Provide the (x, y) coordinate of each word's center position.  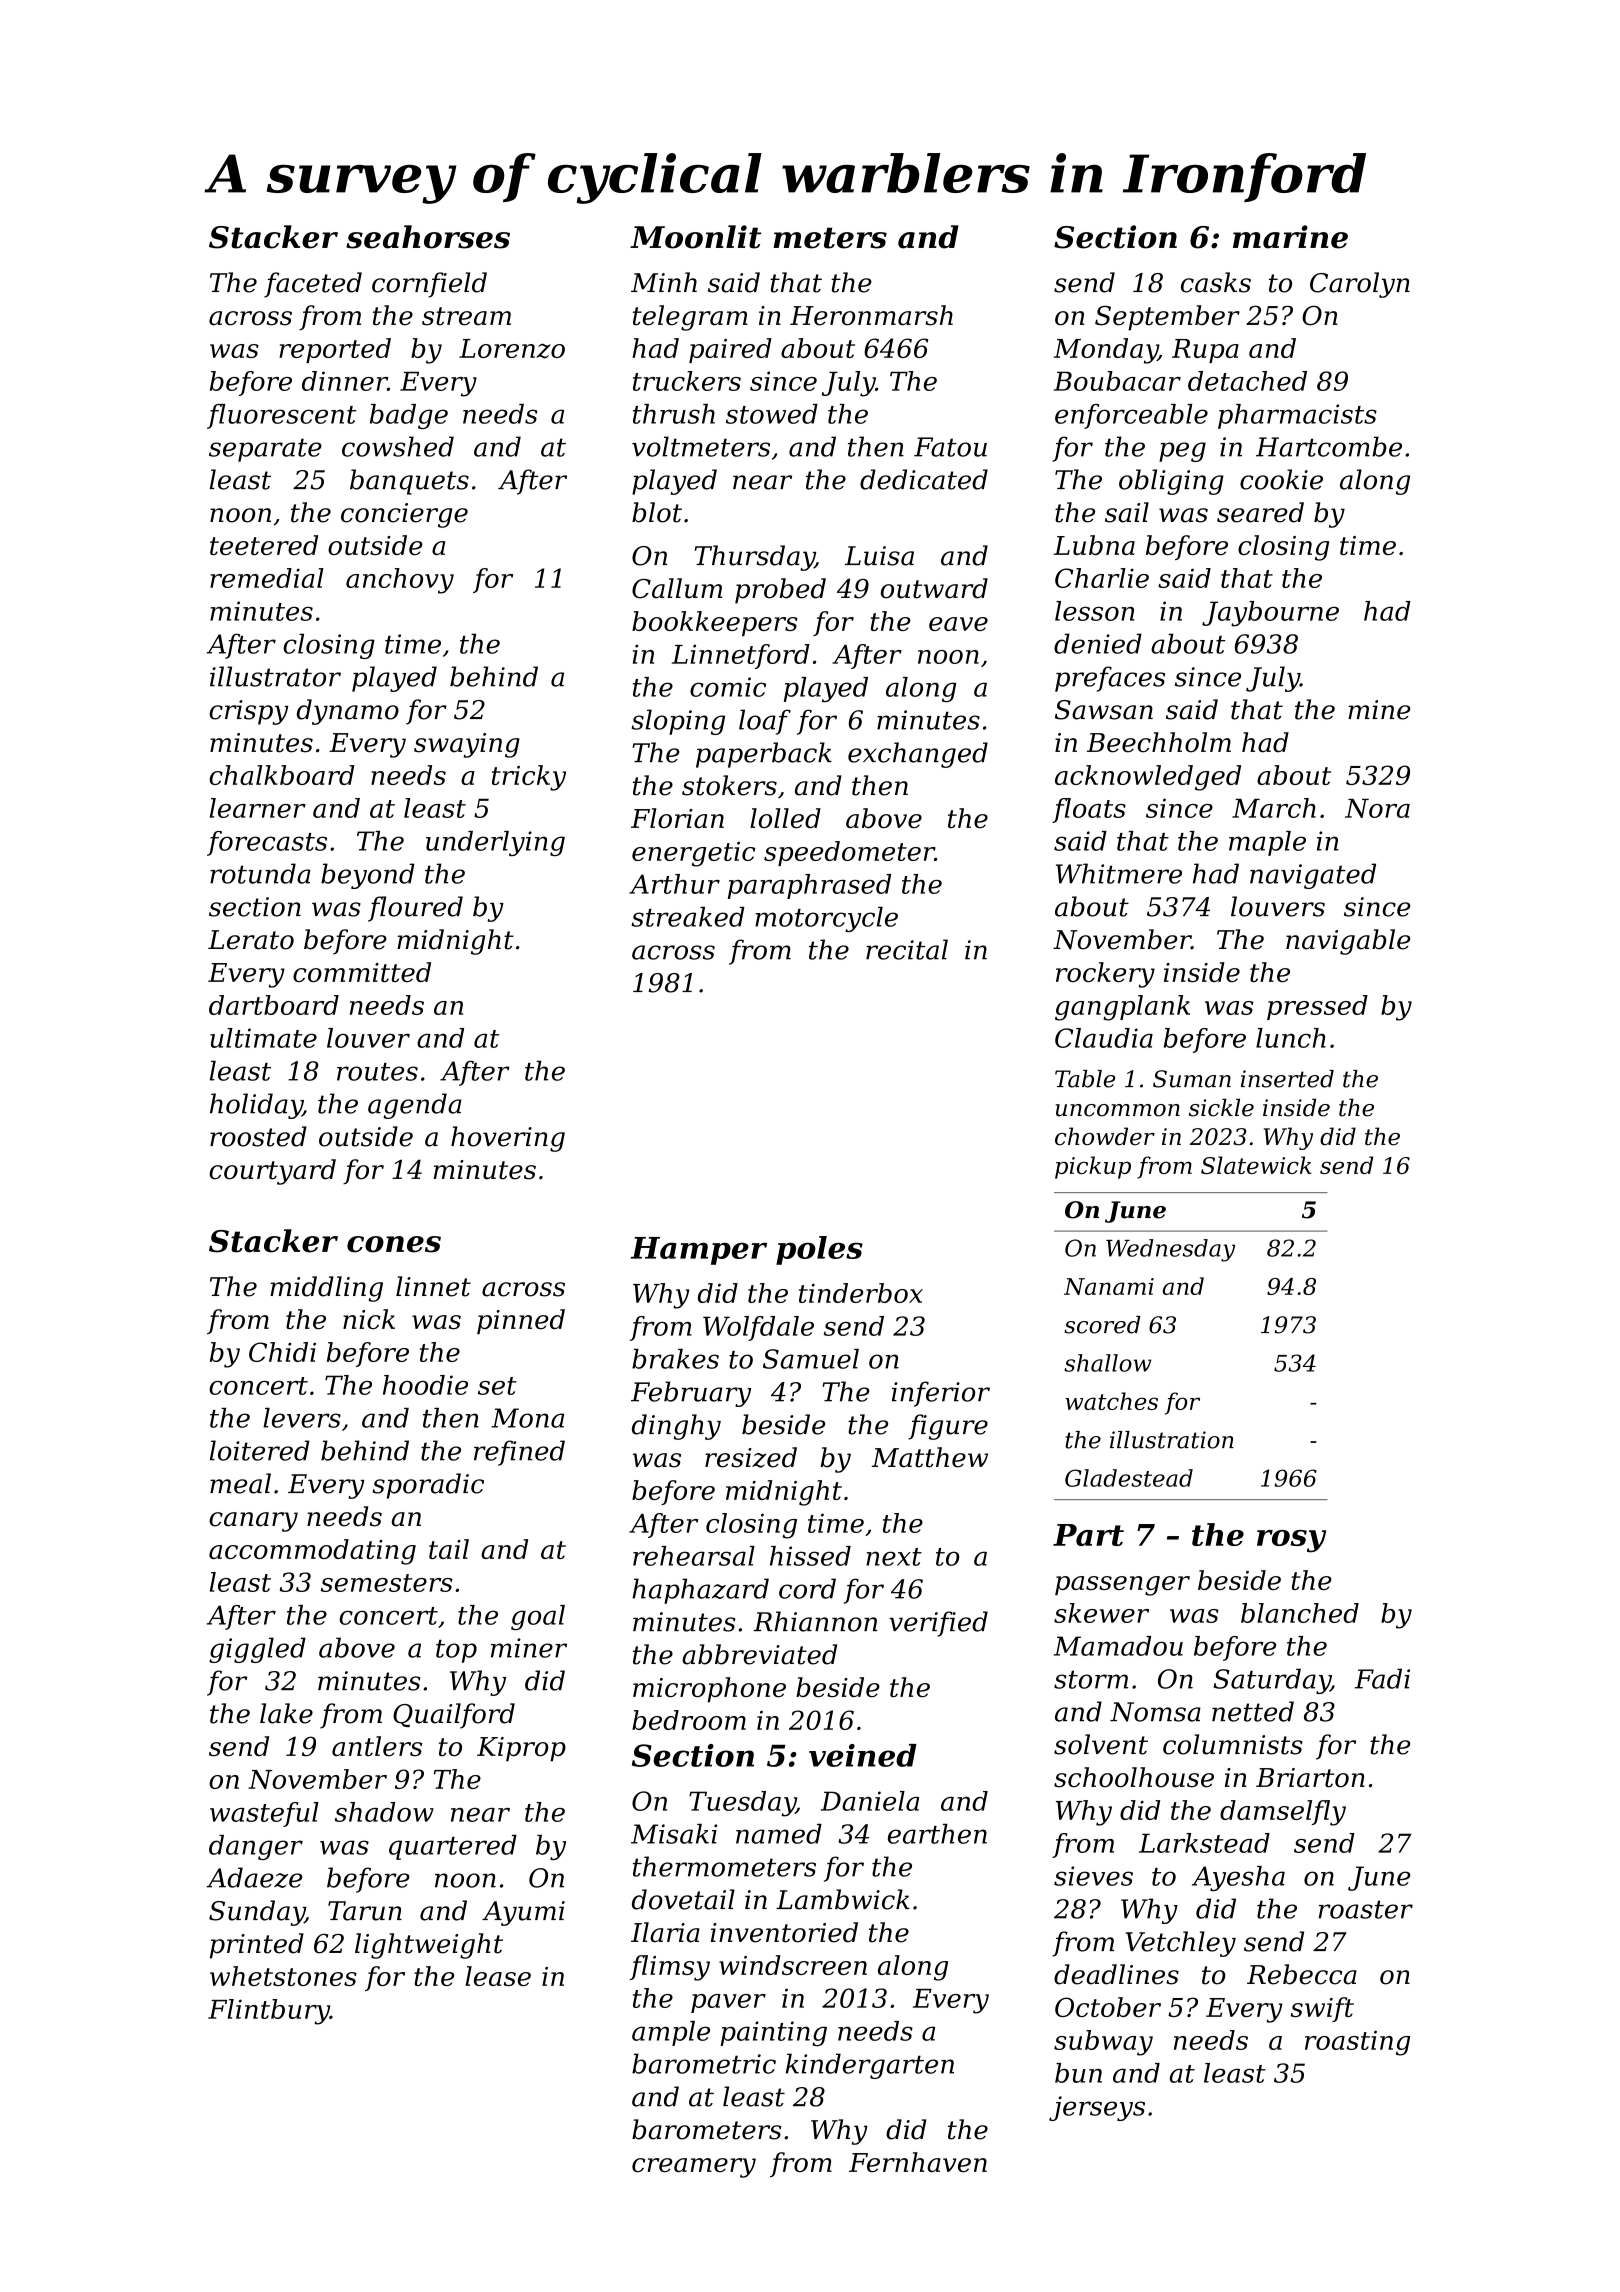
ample (671, 2033)
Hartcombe (1329, 446)
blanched (1300, 1613)
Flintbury (269, 2012)
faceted (313, 285)
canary (253, 1522)
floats (1089, 810)
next (894, 1557)
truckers (687, 381)
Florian (677, 818)
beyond (368, 876)
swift (1322, 2009)
